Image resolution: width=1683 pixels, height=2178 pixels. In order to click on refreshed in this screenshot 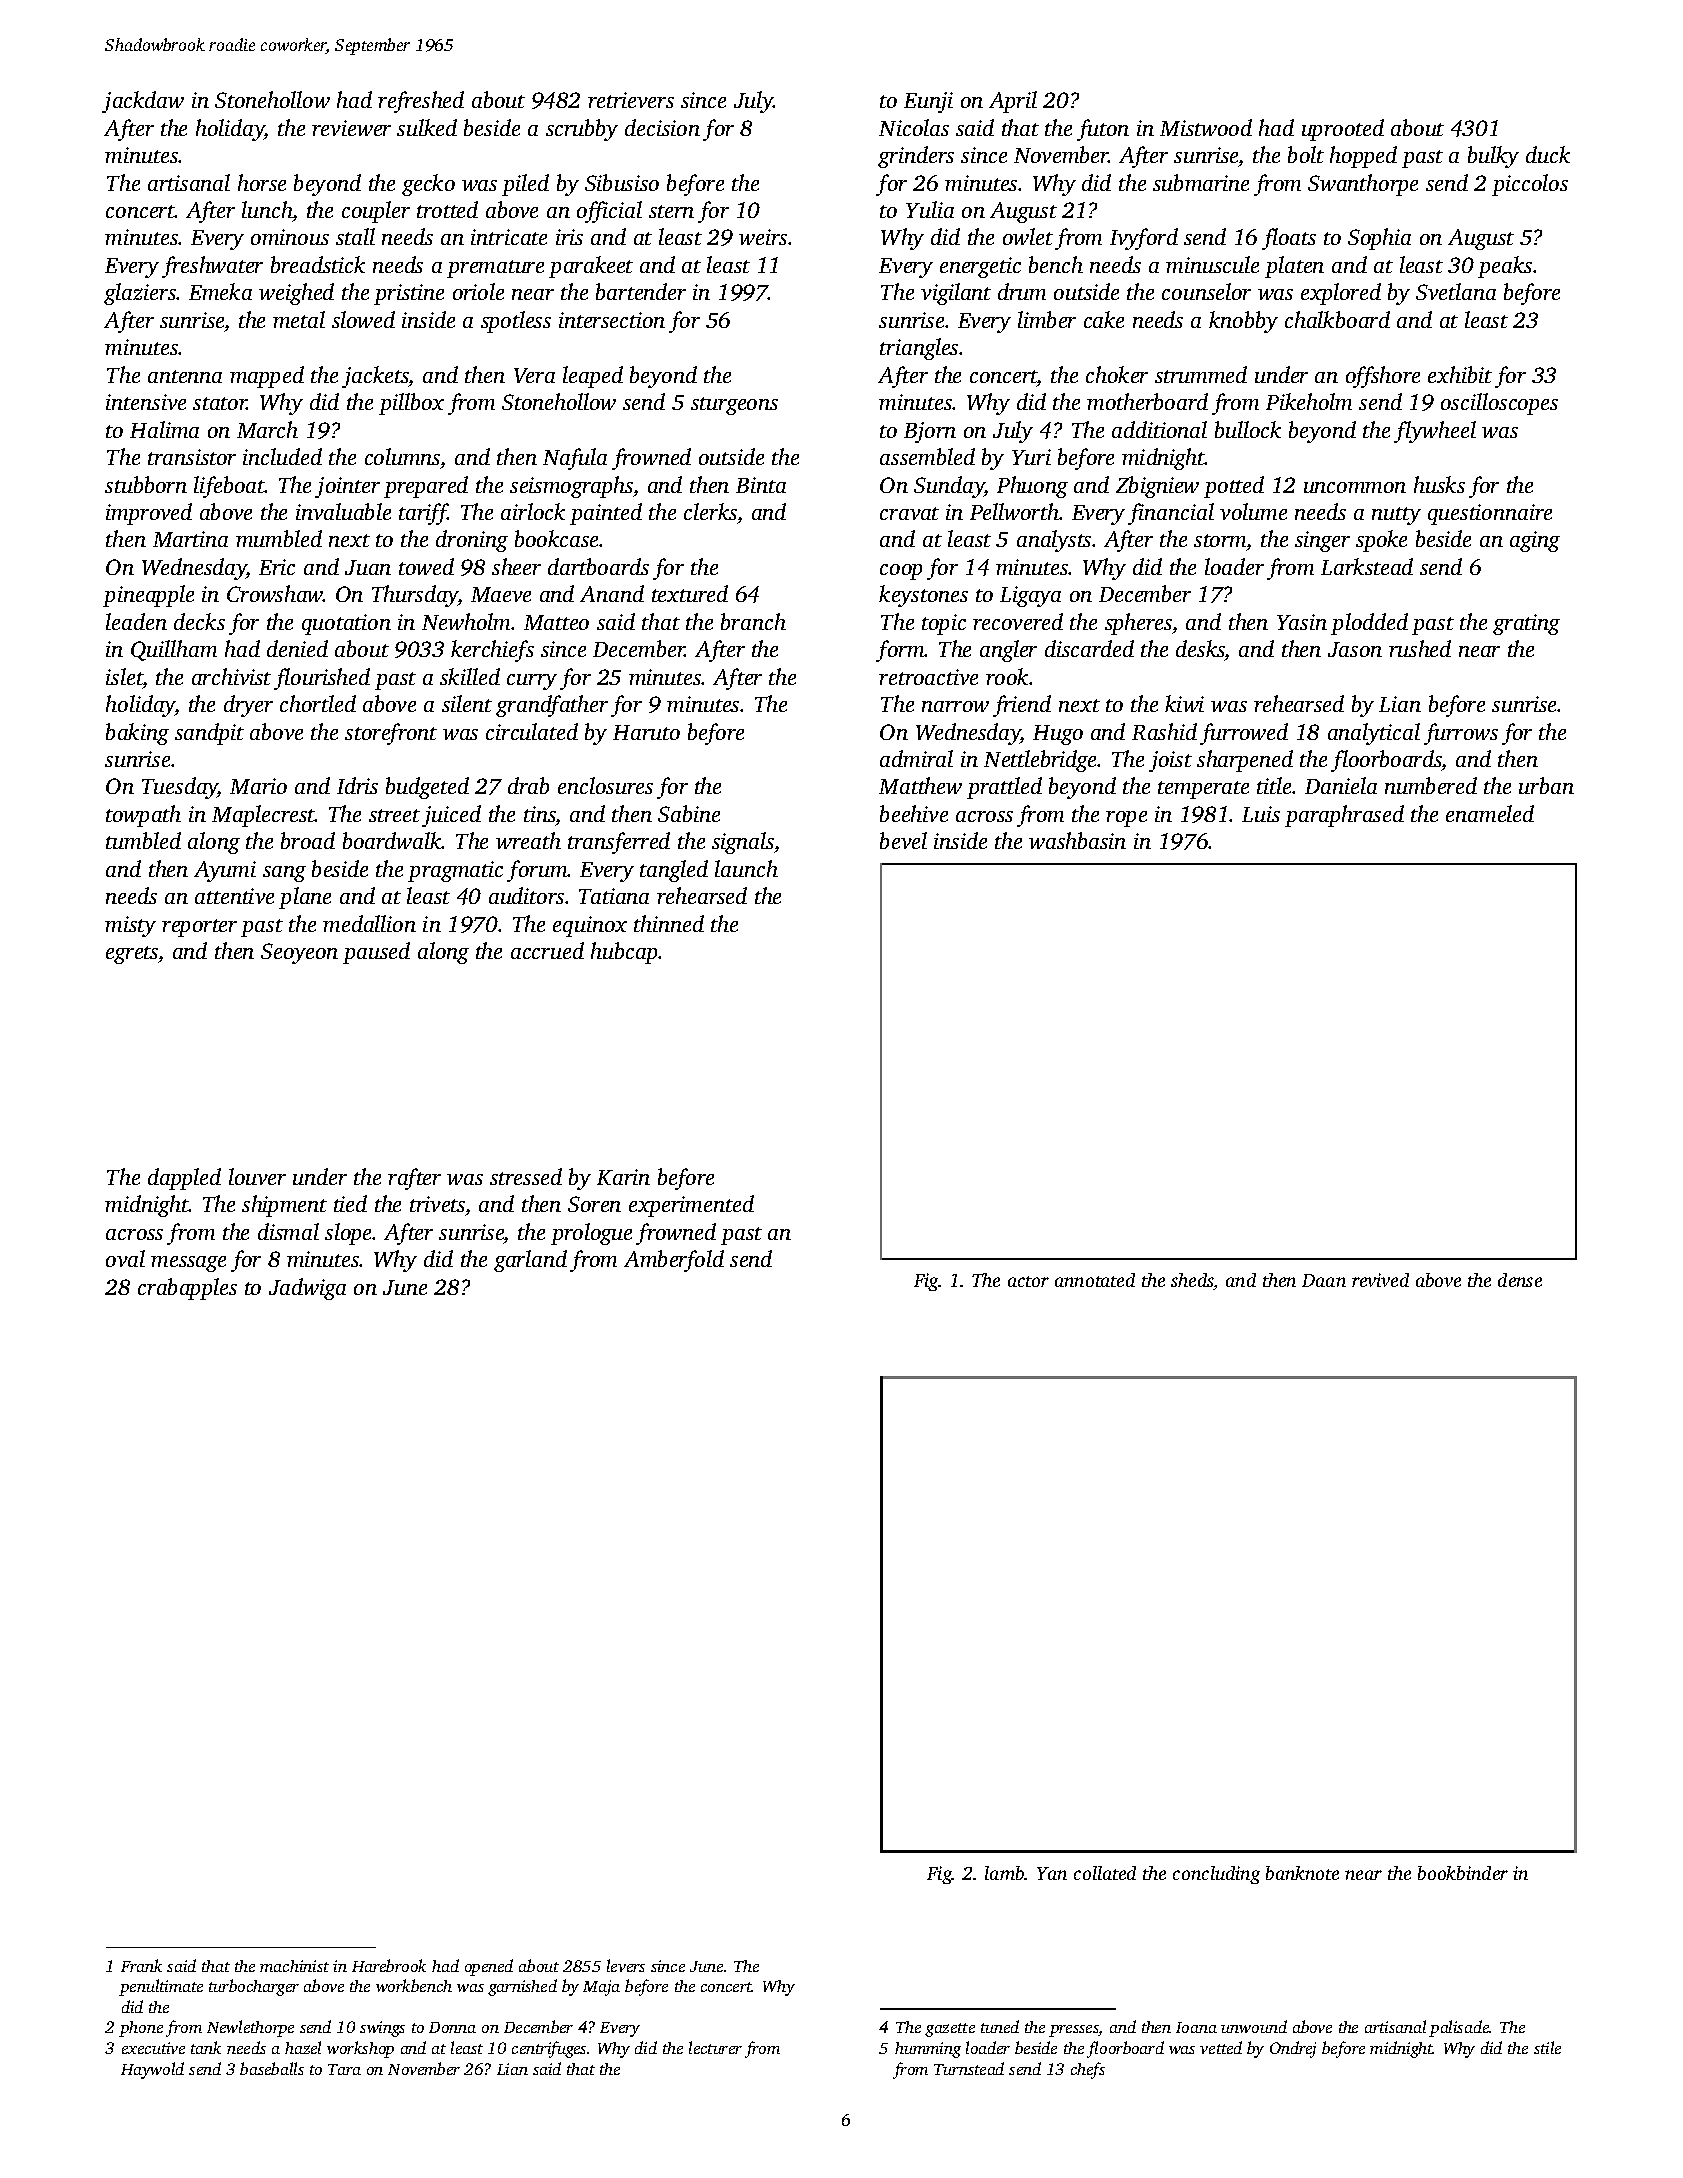, I will do `click(421, 102)`.
